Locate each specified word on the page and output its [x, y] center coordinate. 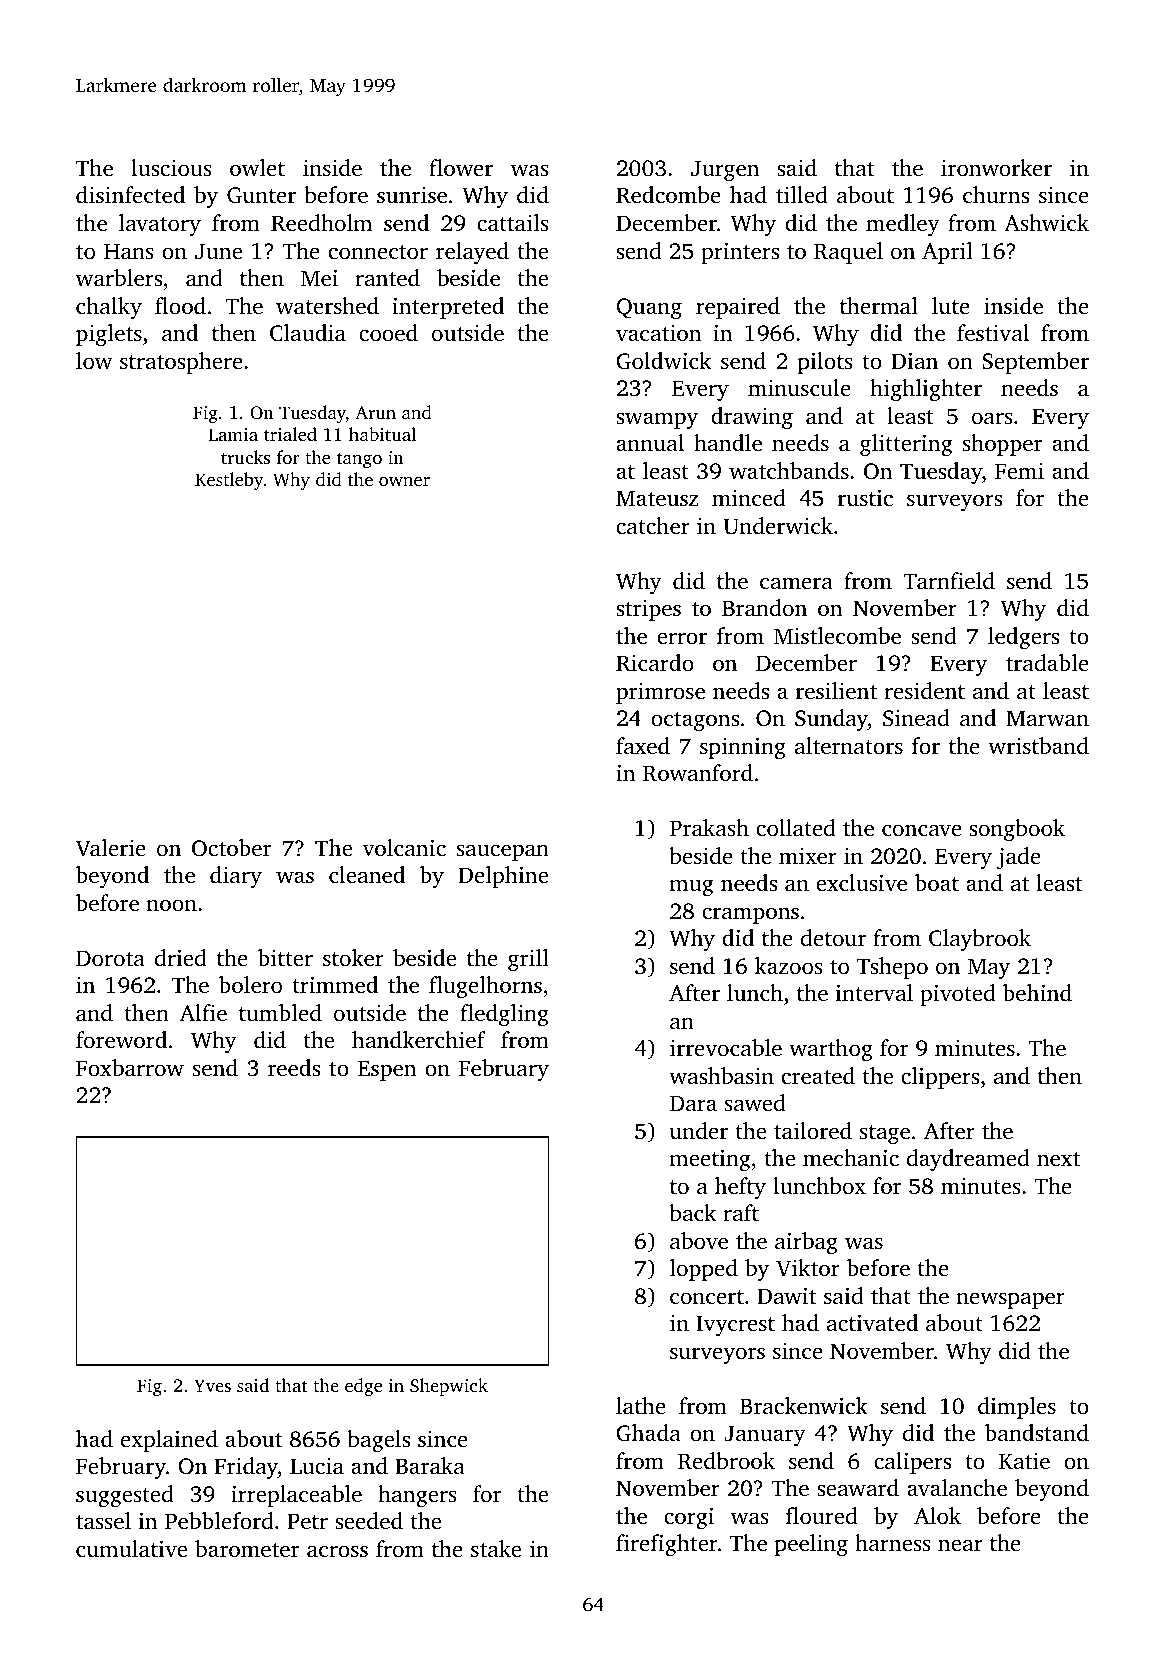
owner [404, 481]
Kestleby [229, 481]
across [337, 1551]
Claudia [308, 333]
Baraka [430, 1465]
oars [992, 418]
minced [749, 498]
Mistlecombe [837, 636]
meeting [710, 1160]
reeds [294, 1068]
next [1058, 1159]
